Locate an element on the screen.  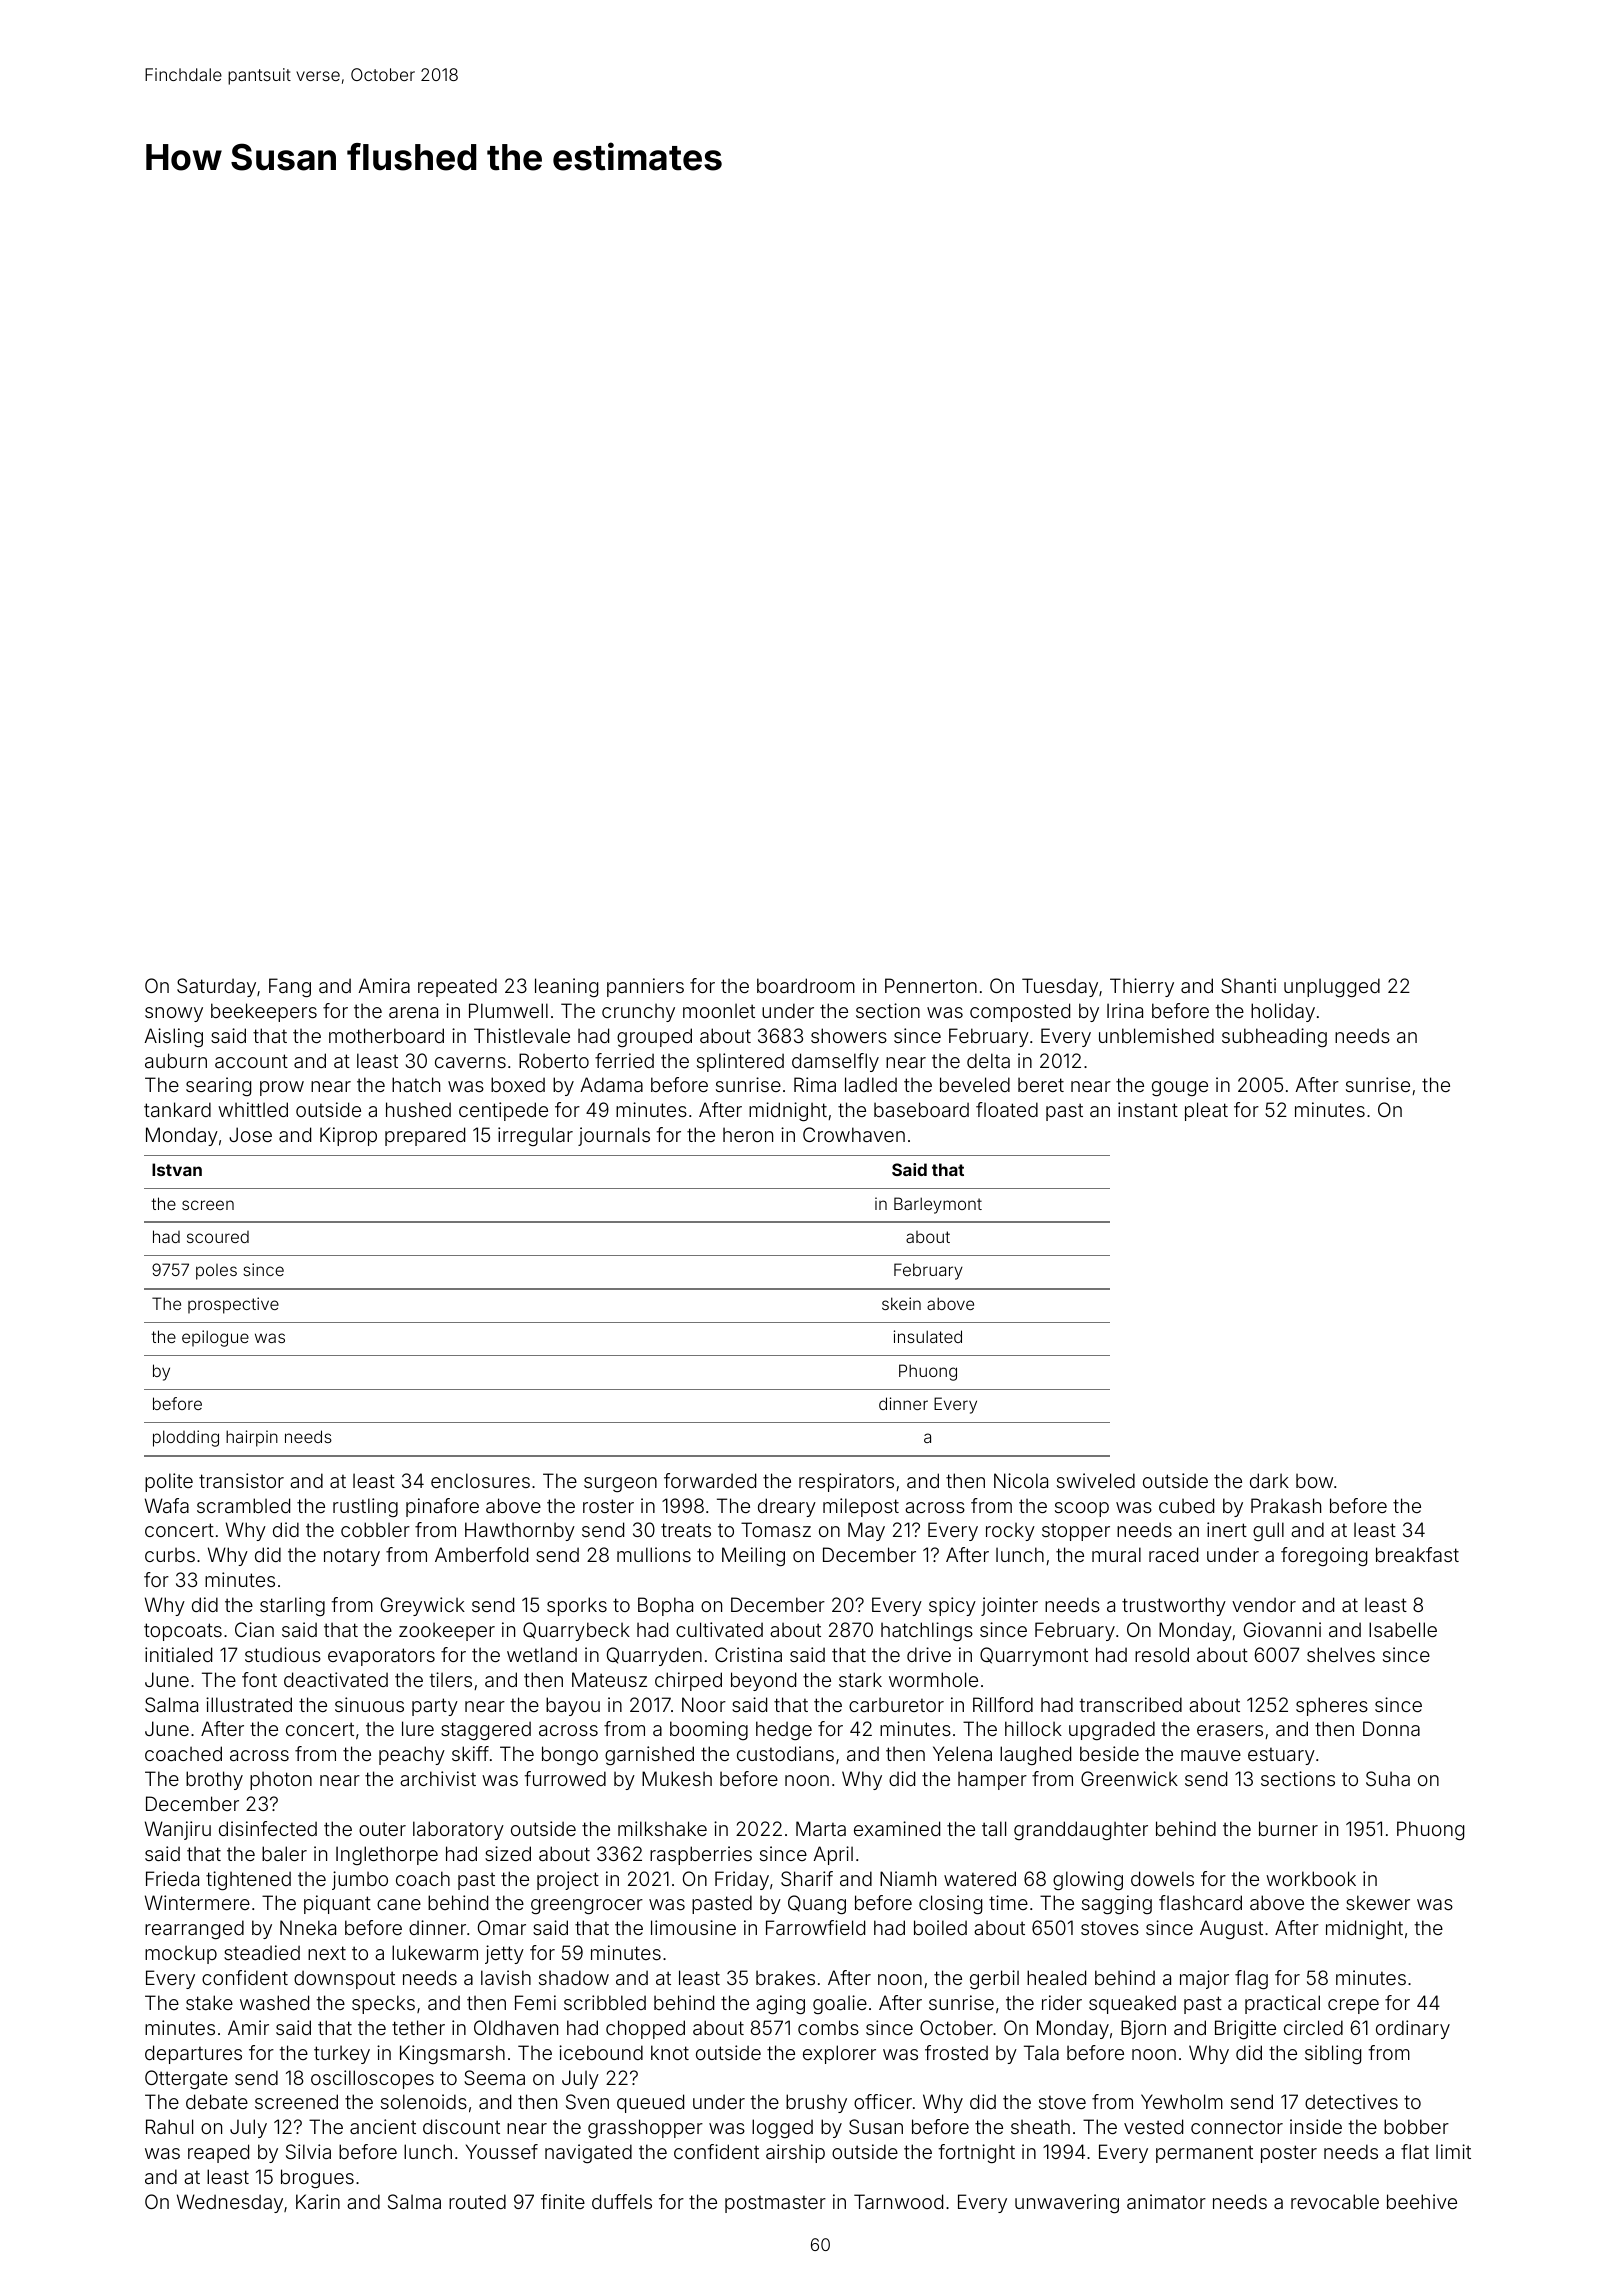
Fang is located at coordinates (290, 987).
